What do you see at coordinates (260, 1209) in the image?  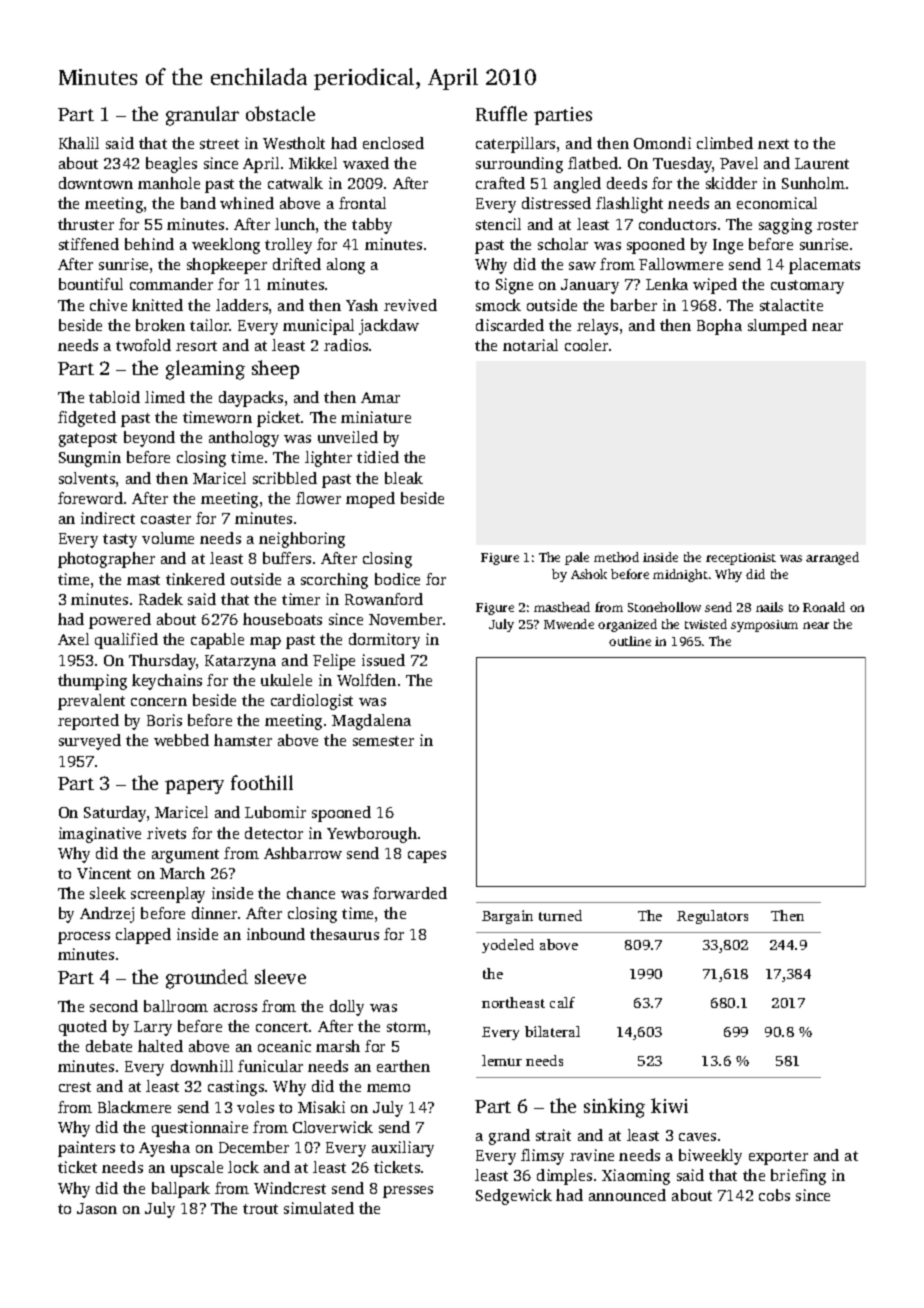 I see `trout` at bounding box center [260, 1209].
